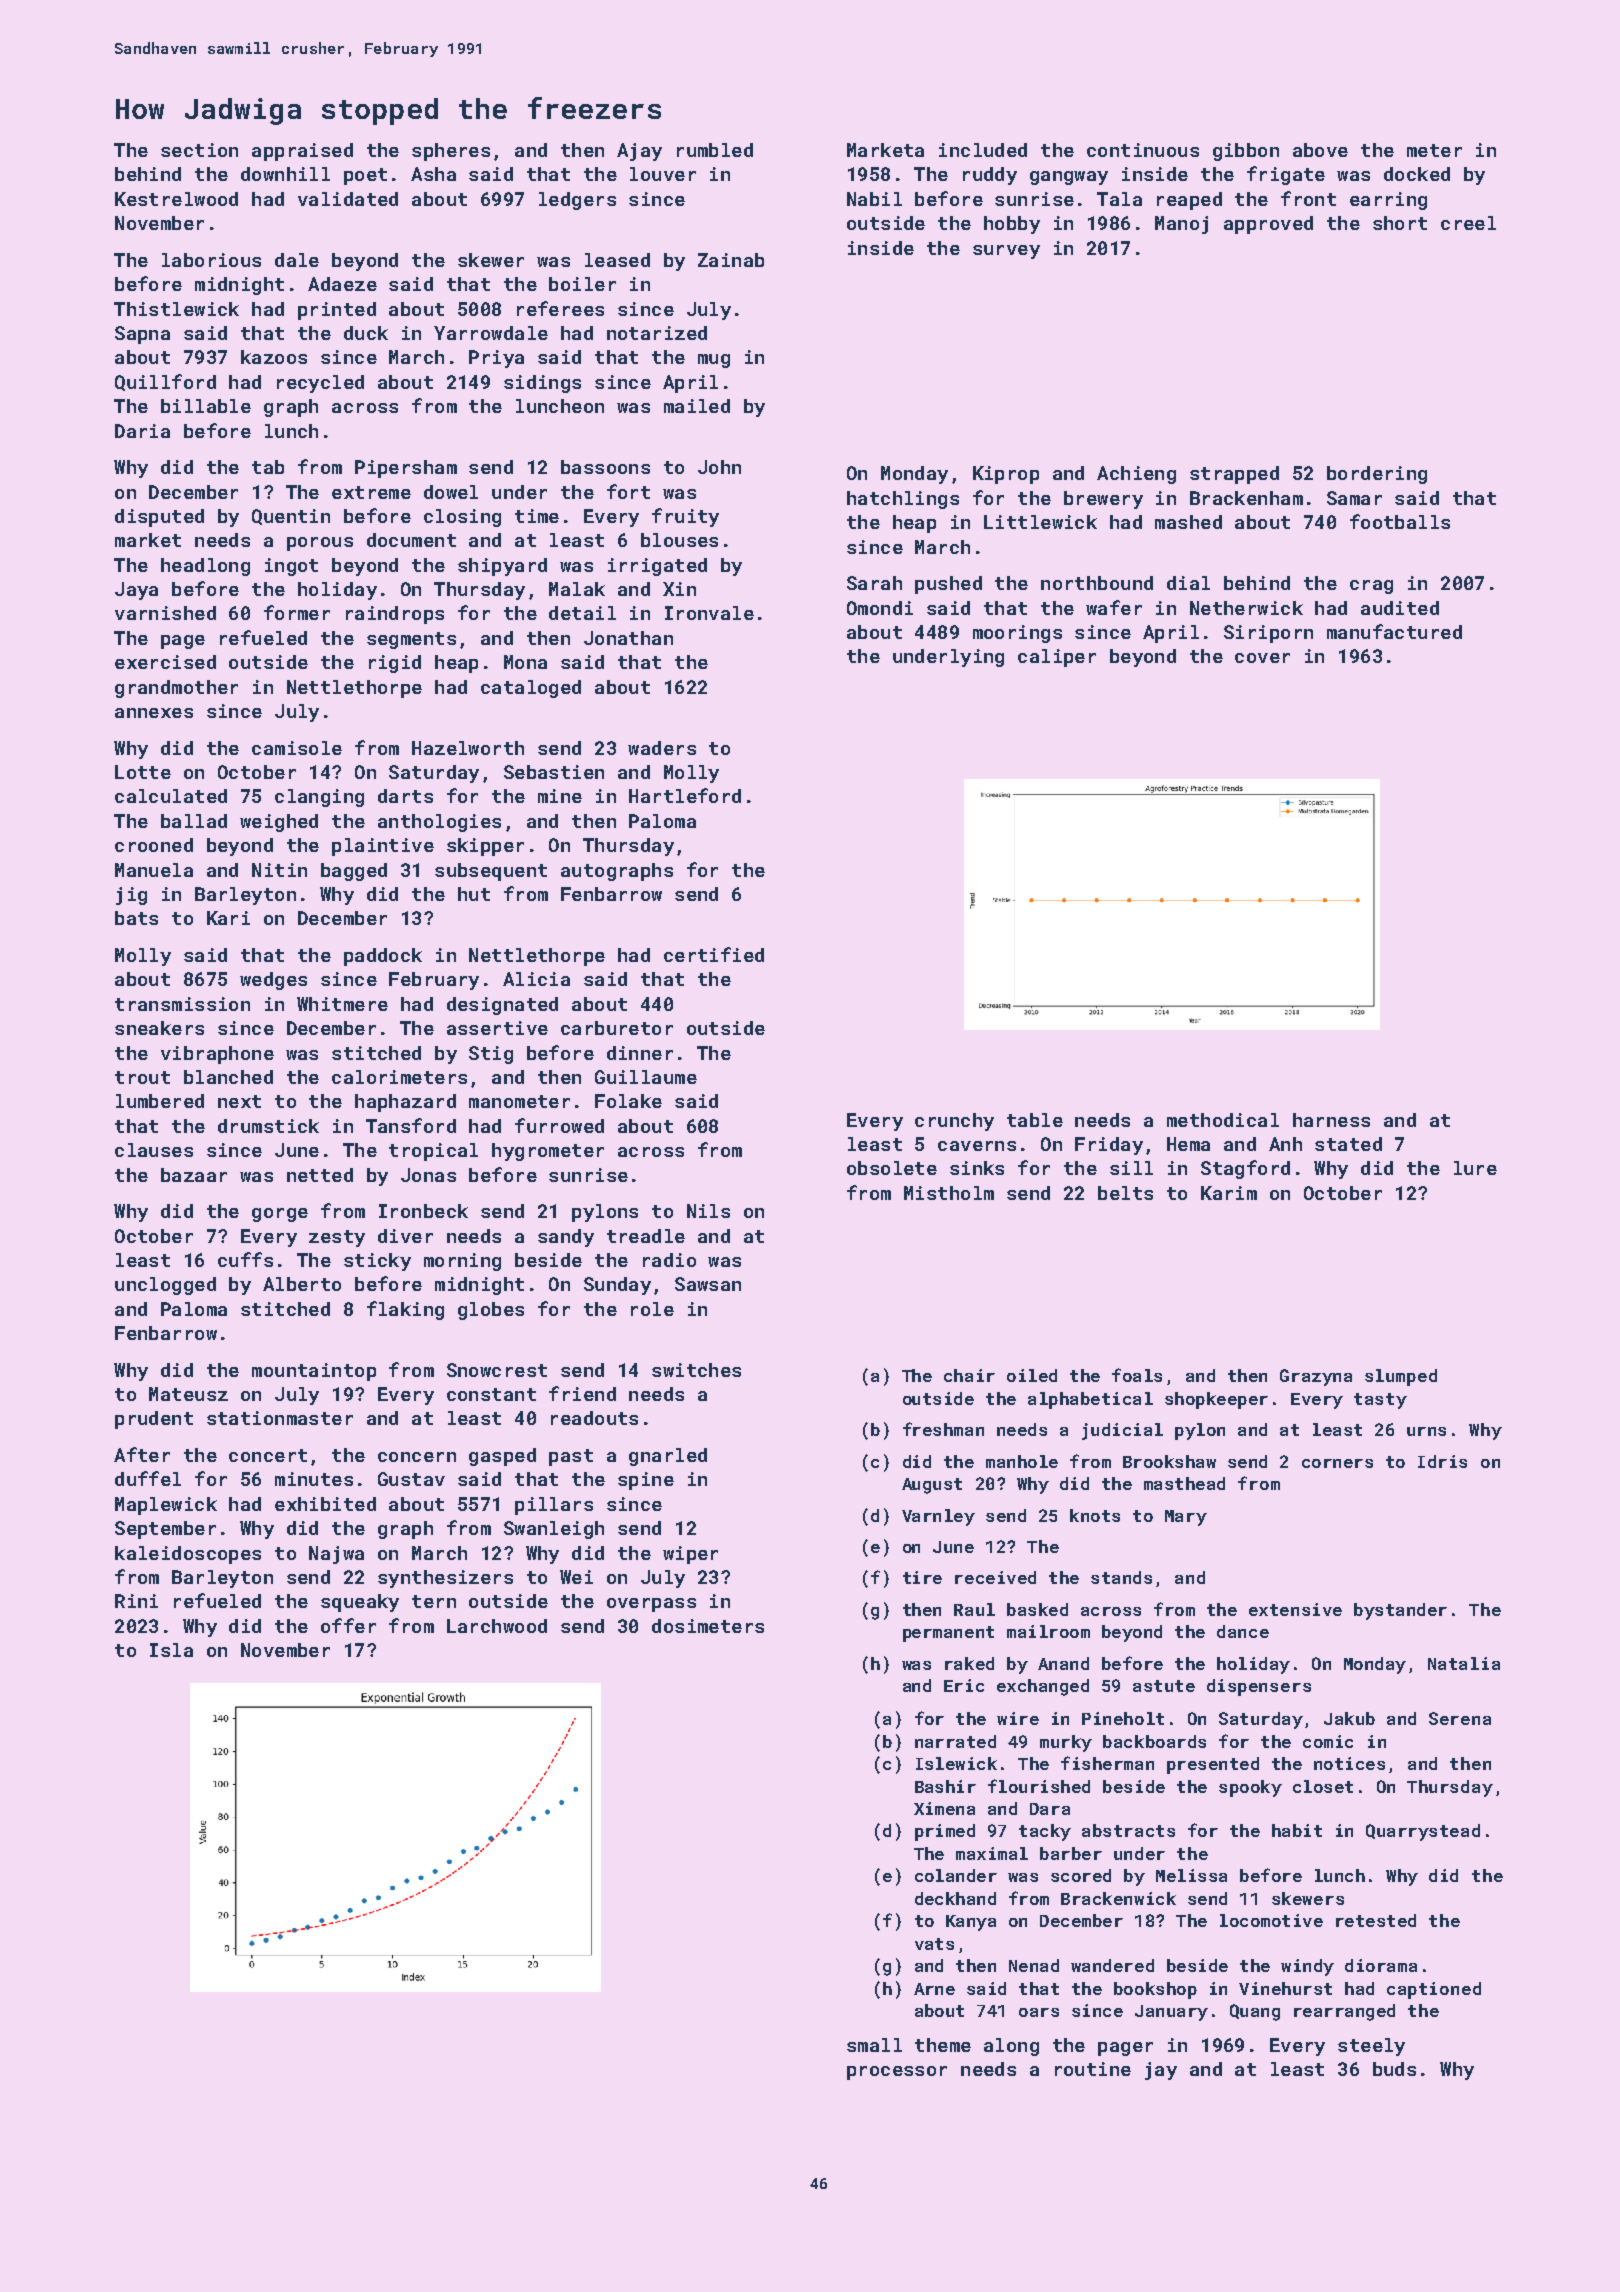 This page has height=2292, width=1620. I want to click on small, so click(874, 2045).
